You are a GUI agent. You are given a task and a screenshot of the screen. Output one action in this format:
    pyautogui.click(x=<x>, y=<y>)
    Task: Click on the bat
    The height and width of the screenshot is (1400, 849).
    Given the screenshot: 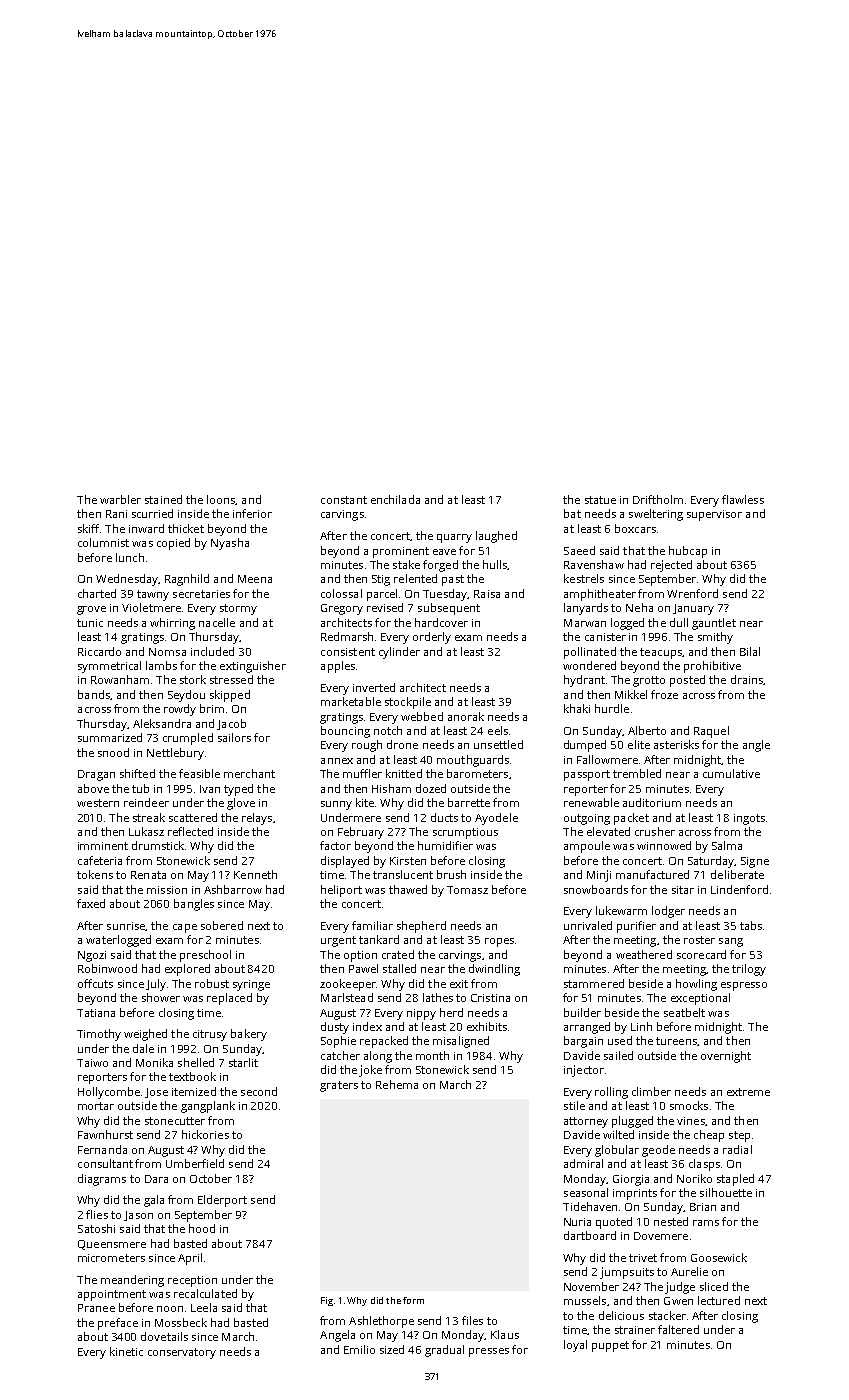 What is the action you would take?
    pyautogui.click(x=572, y=513)
